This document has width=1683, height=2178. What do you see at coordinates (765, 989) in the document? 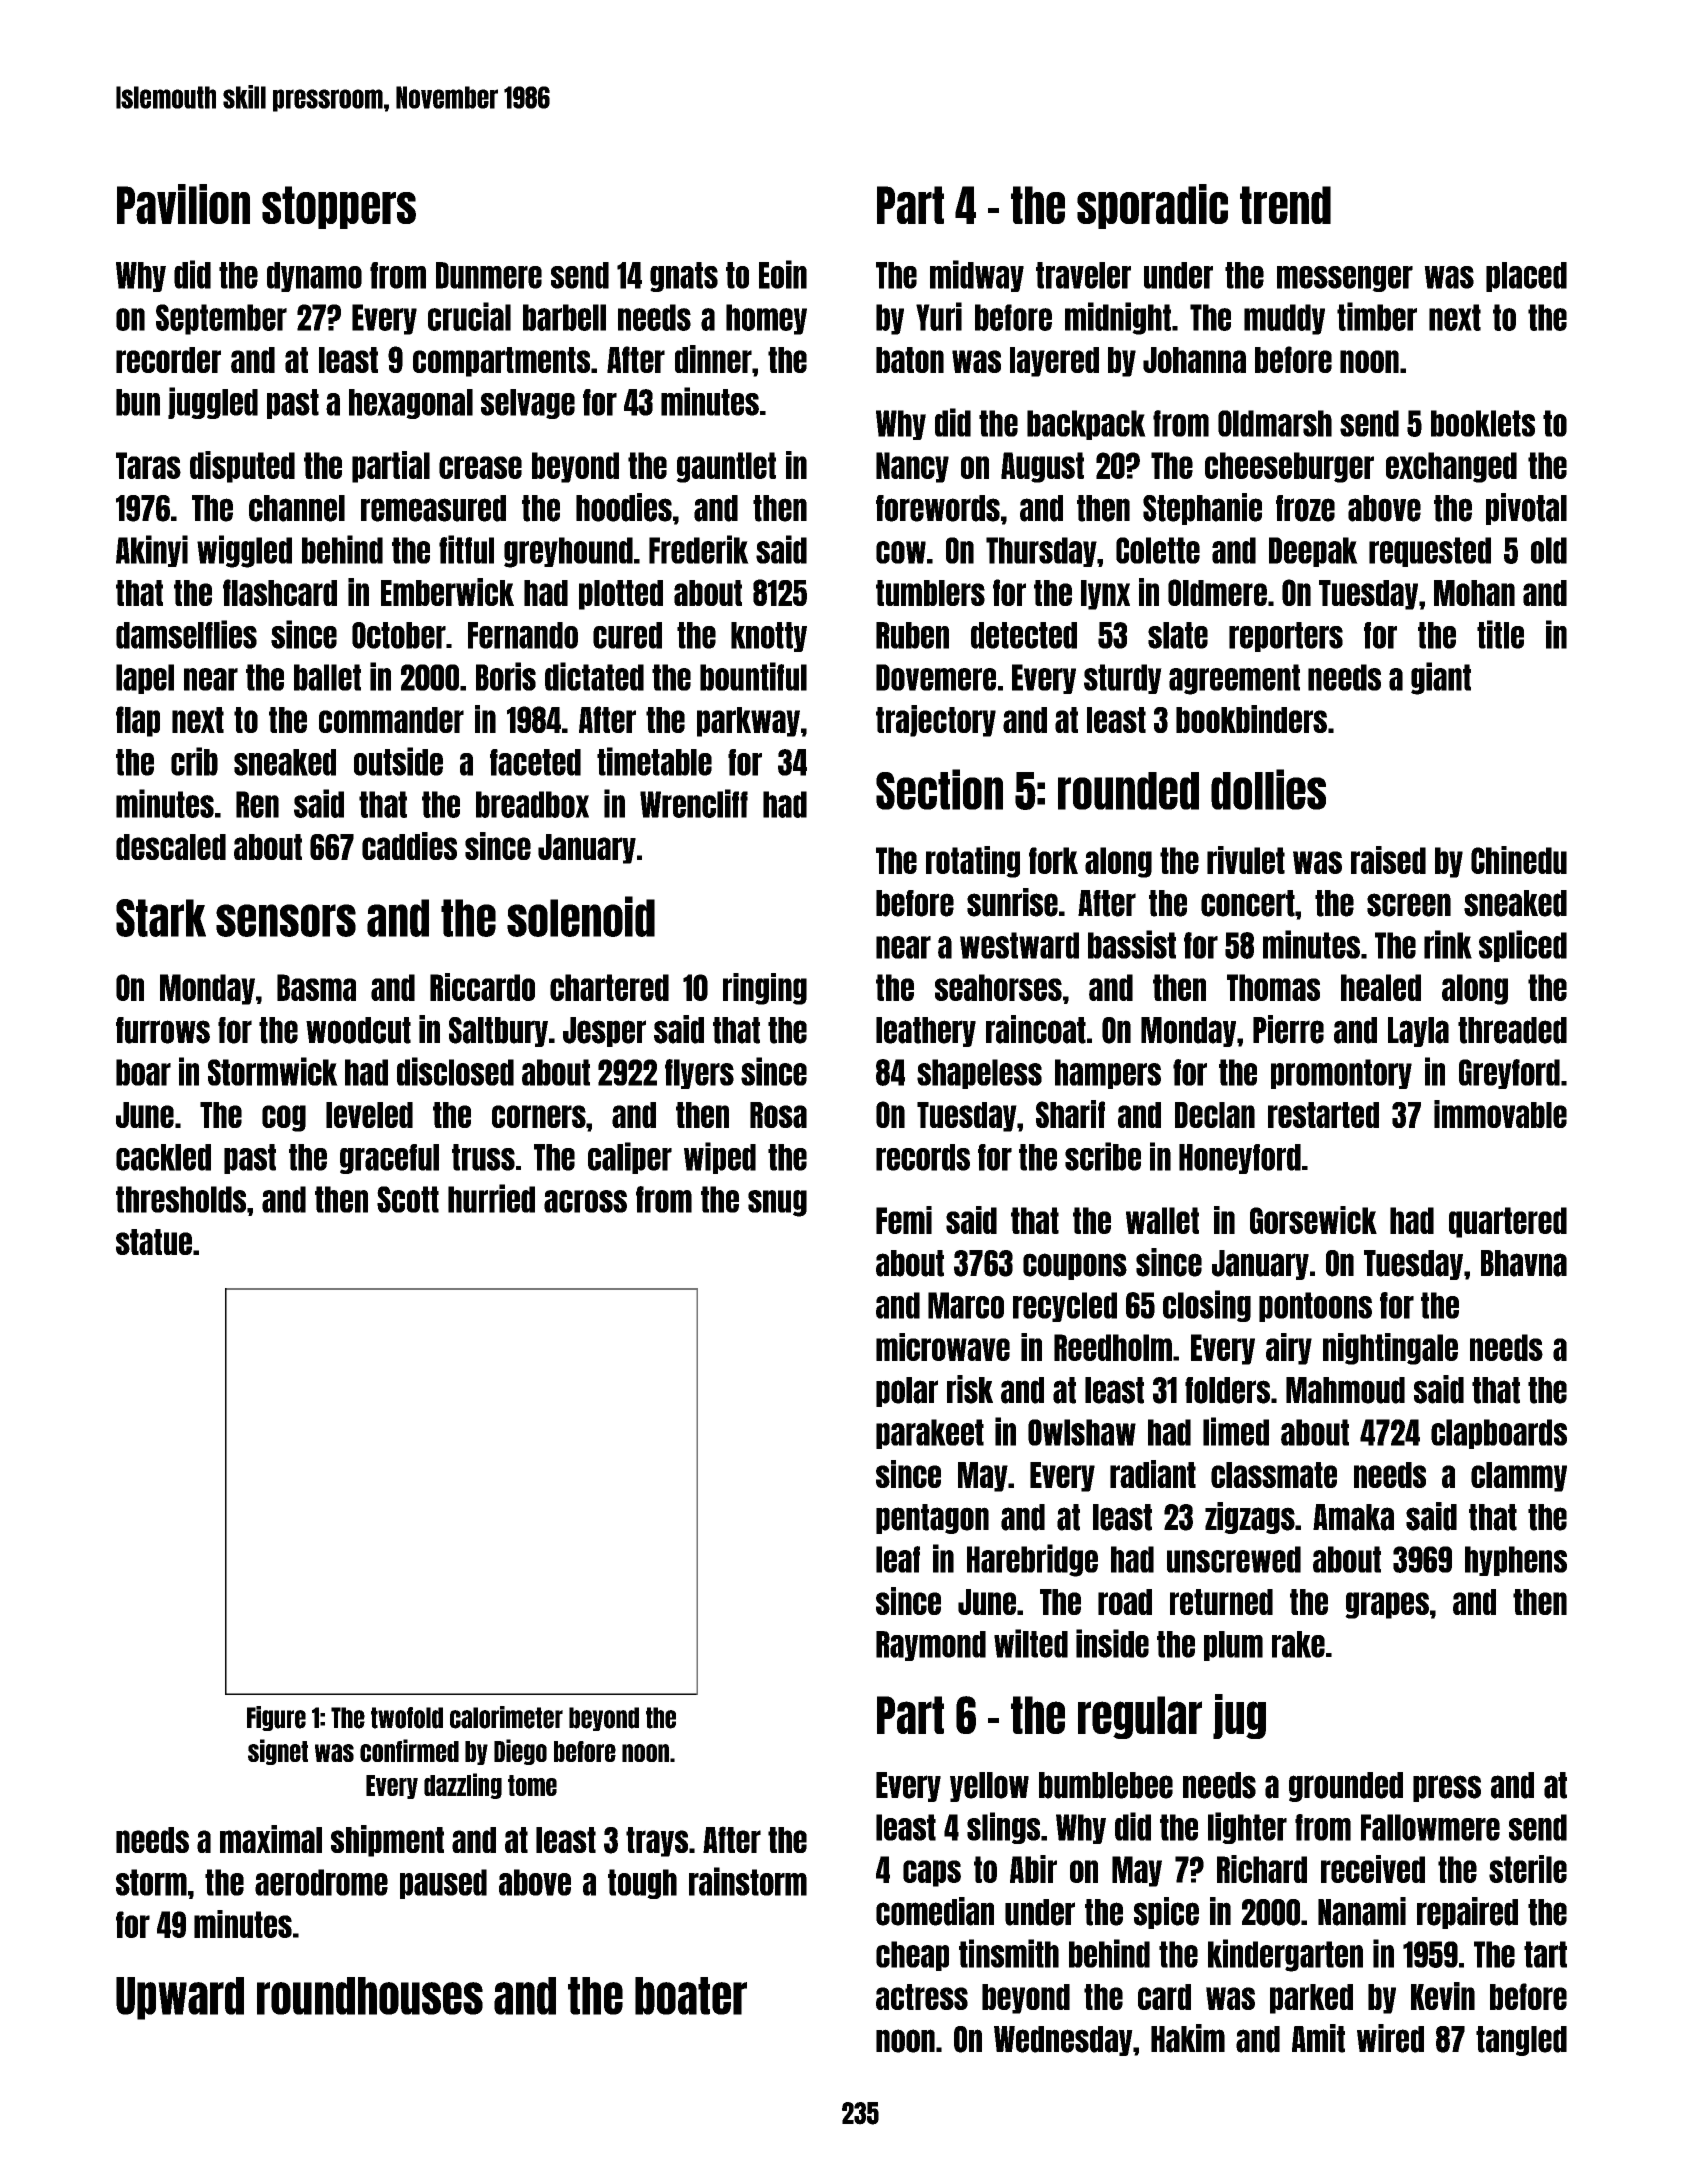
I see `ringing` at bounding box center [765, 989].
